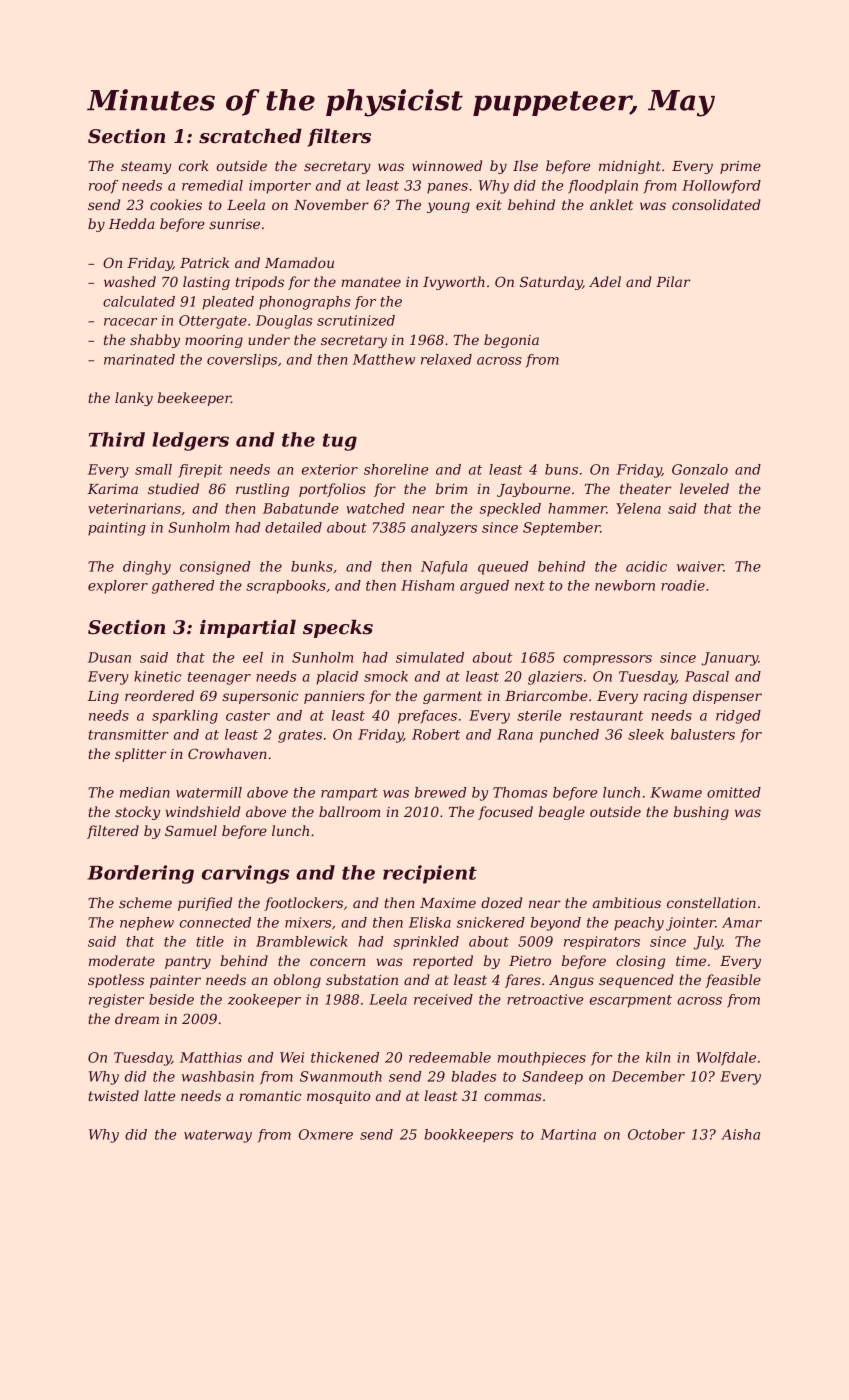 The image size is (849, 1400). What do you see at coordinates (248, 716) in the screenshot?
I see `caster` at bounding box center [248, 716].
